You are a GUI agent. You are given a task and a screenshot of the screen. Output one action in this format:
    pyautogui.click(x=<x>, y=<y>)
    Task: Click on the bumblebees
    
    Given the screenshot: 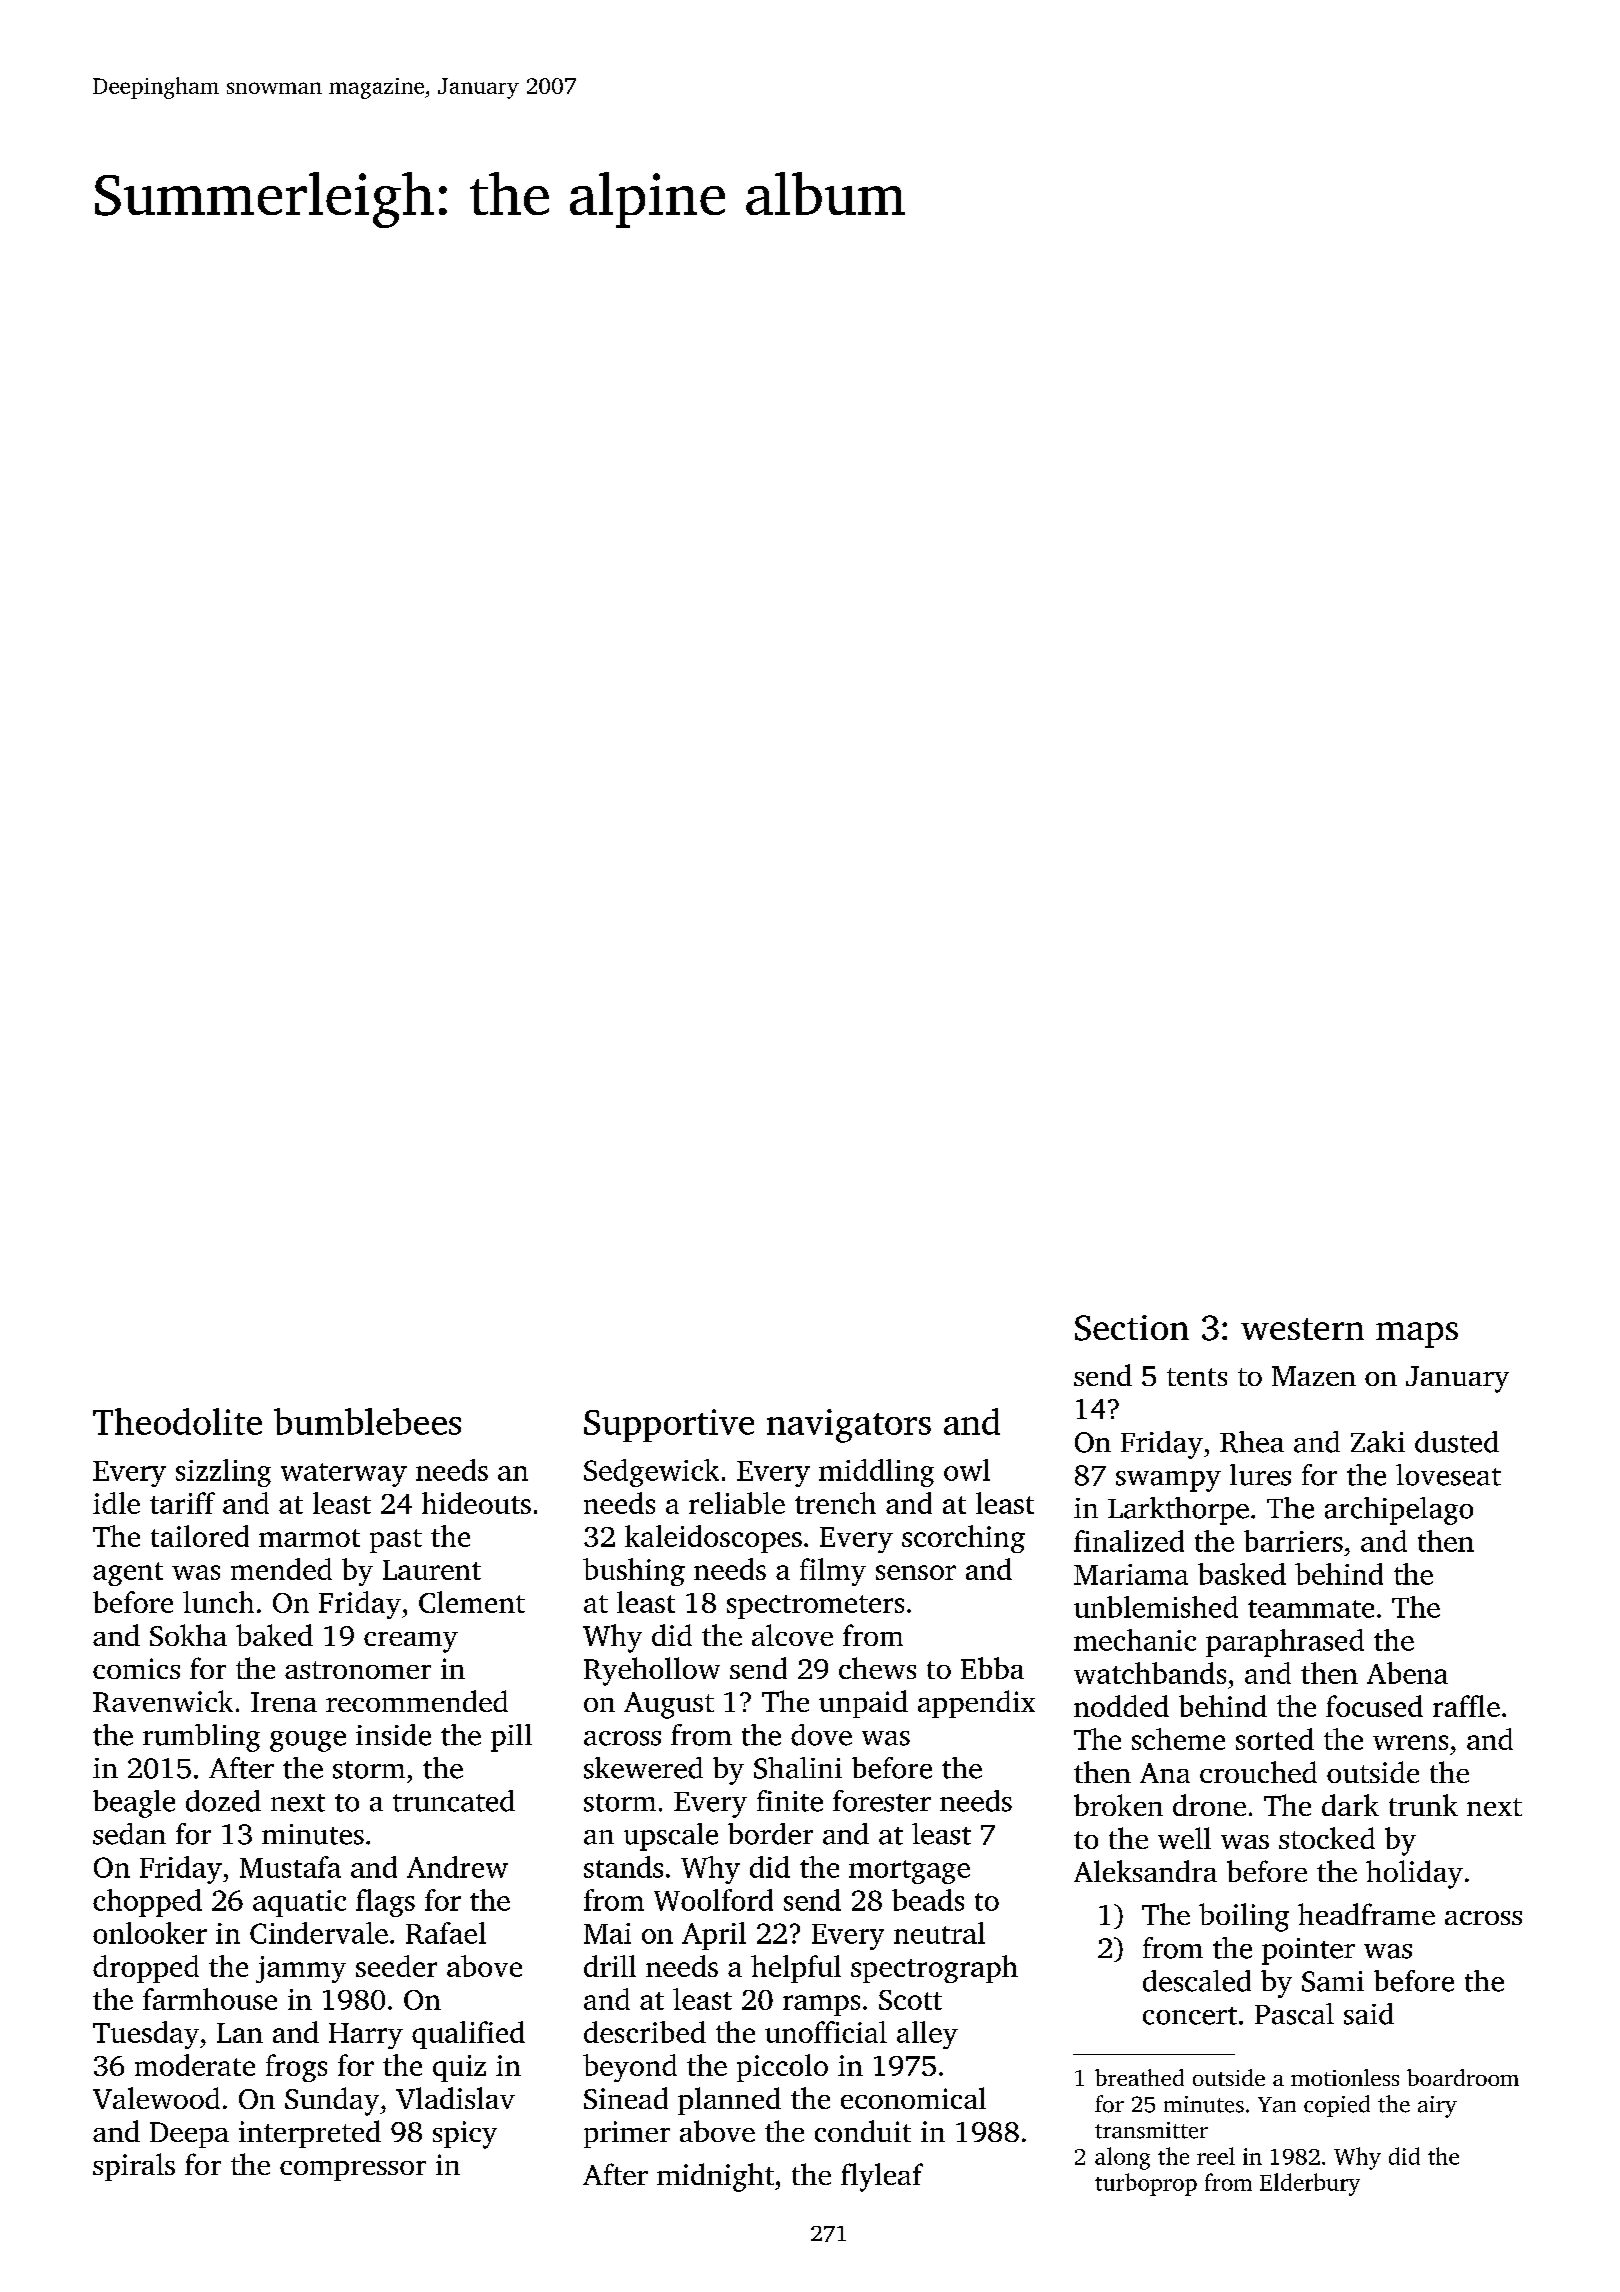 What is the action you would take?
    pyautogui.click(x=367, y=1421)
